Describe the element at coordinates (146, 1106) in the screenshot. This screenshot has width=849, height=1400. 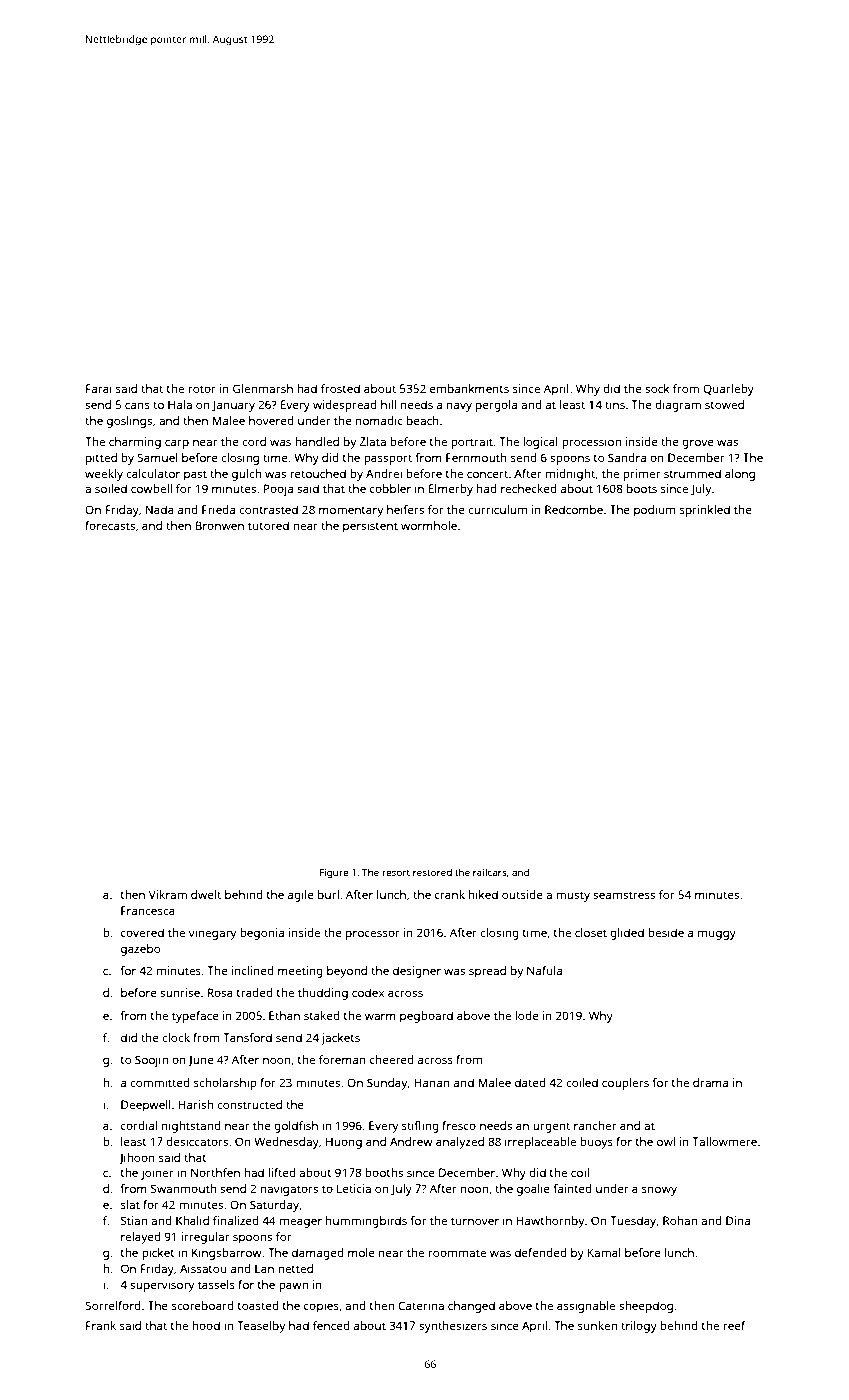
I see `Deepwell` at that location.
